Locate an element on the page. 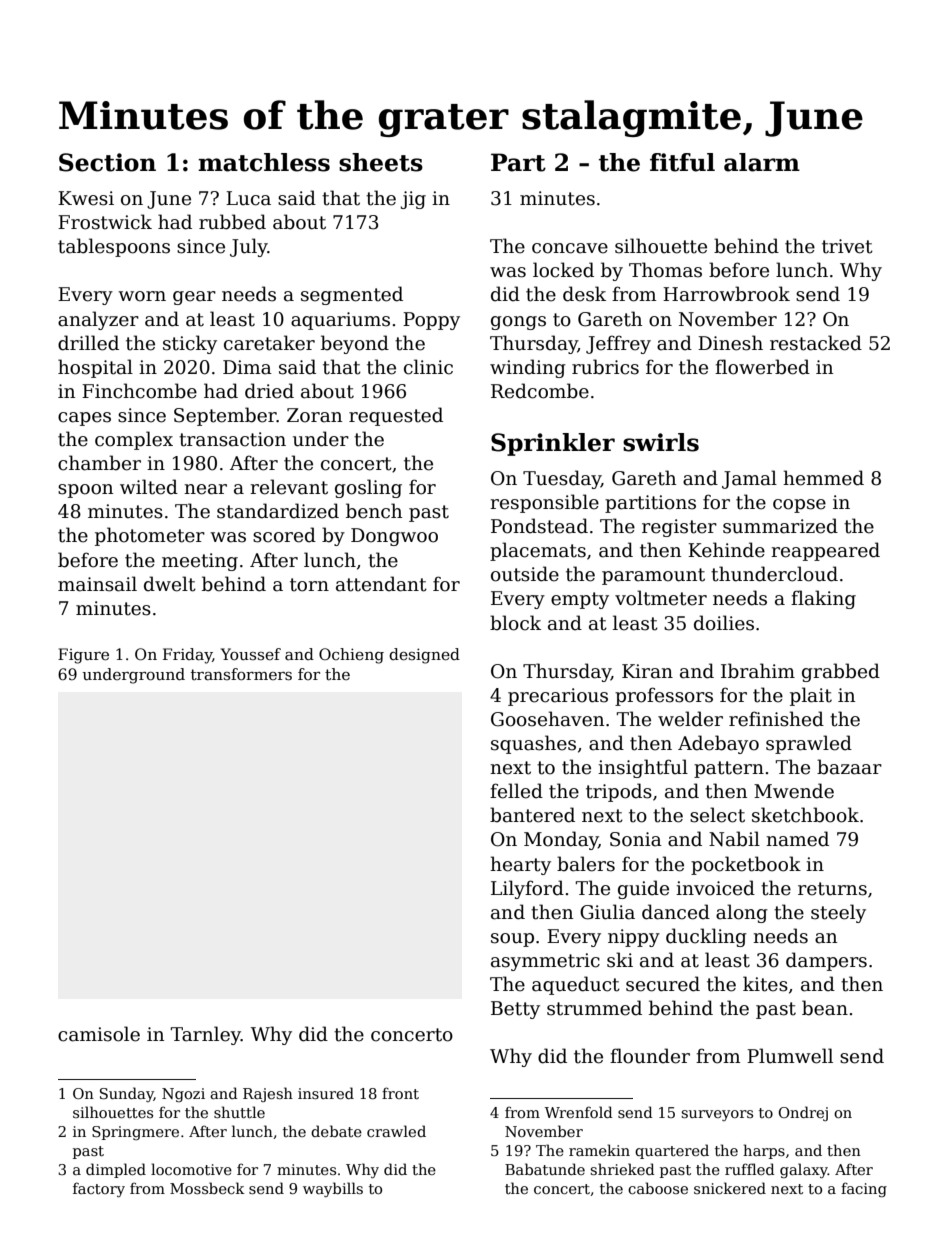 The image size is (952, 1233). photometer is located at coordinates (150, 536).
